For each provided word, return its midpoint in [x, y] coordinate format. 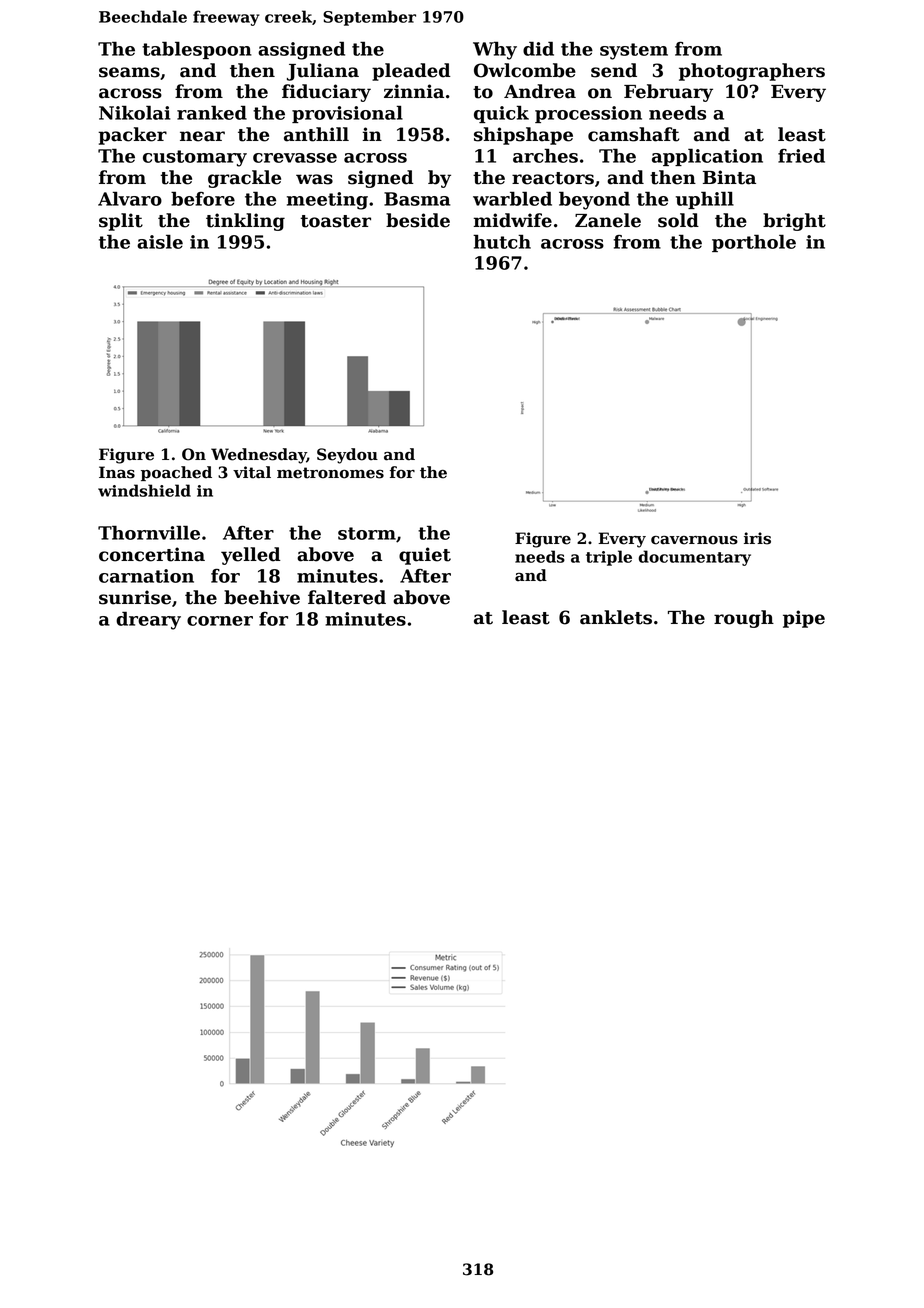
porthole [754, 243]
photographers [752, 72]
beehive [262, 597]
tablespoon [197, 50]
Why [495, 50]
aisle [160, 242]
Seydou [347, 456]
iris [757, 538]
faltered [347, 597]
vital [252, 472]
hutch [502, 241]
